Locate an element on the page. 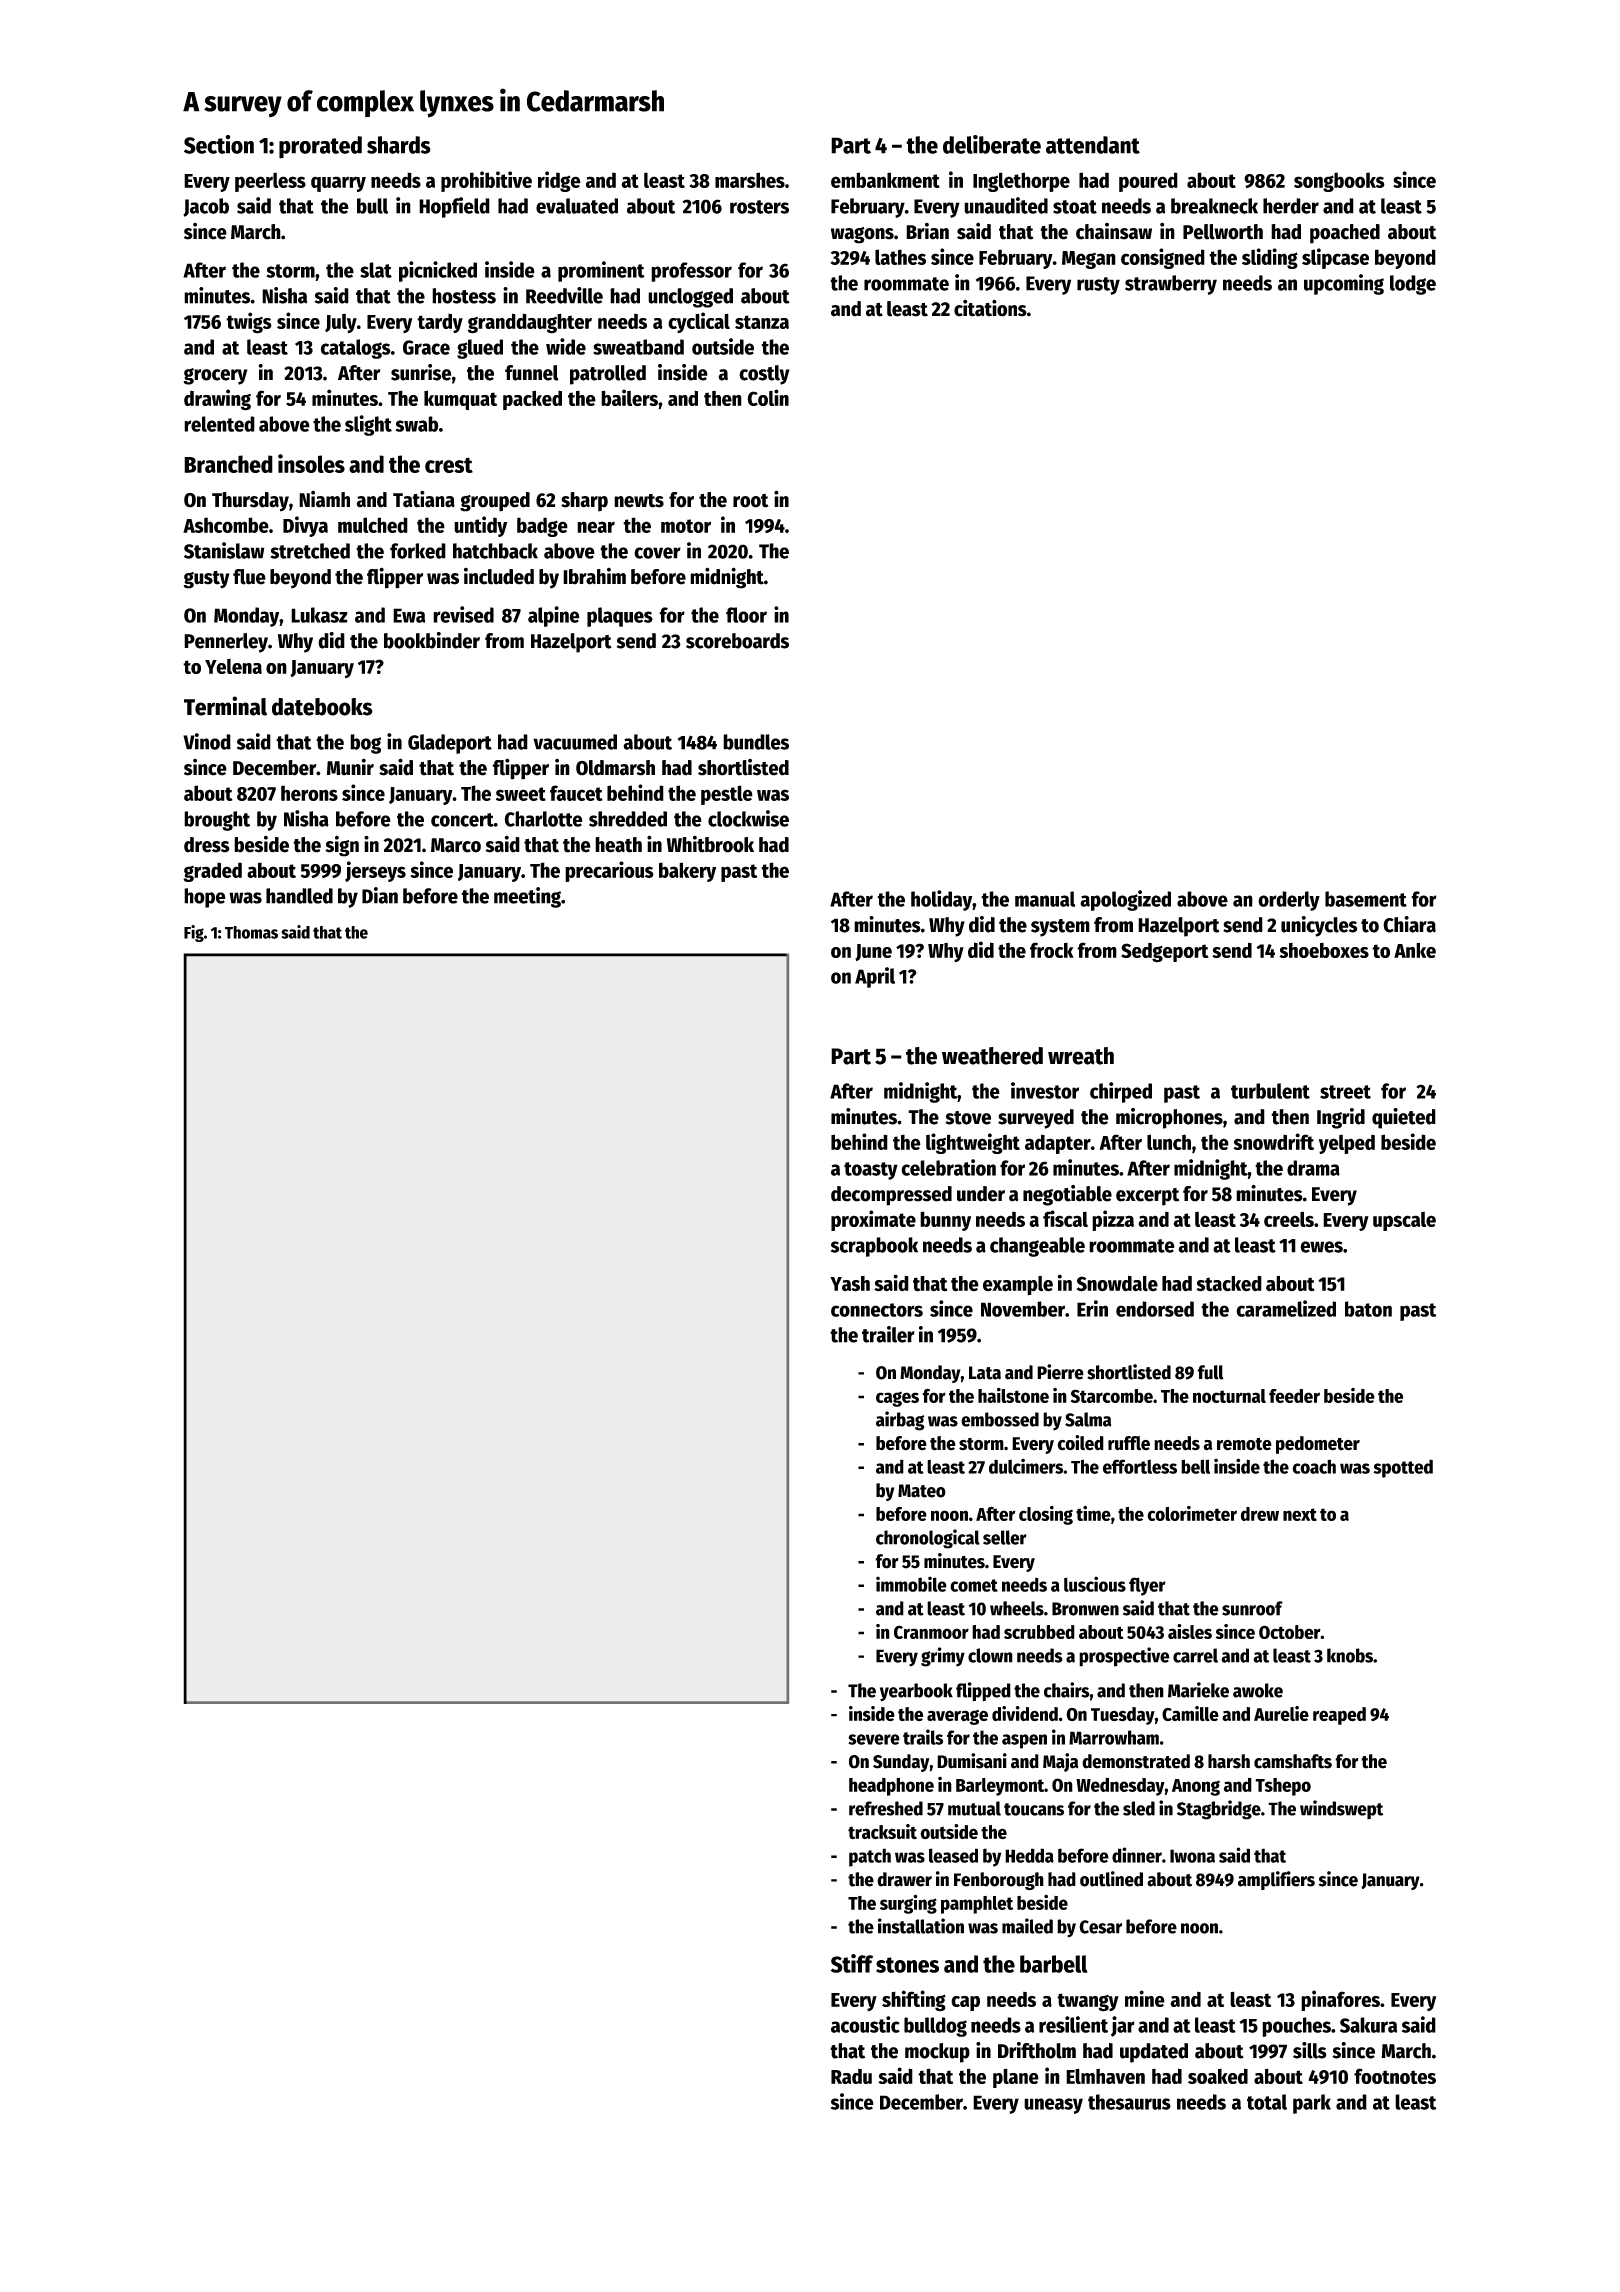  grouped is located at coordinates (495, 502).
